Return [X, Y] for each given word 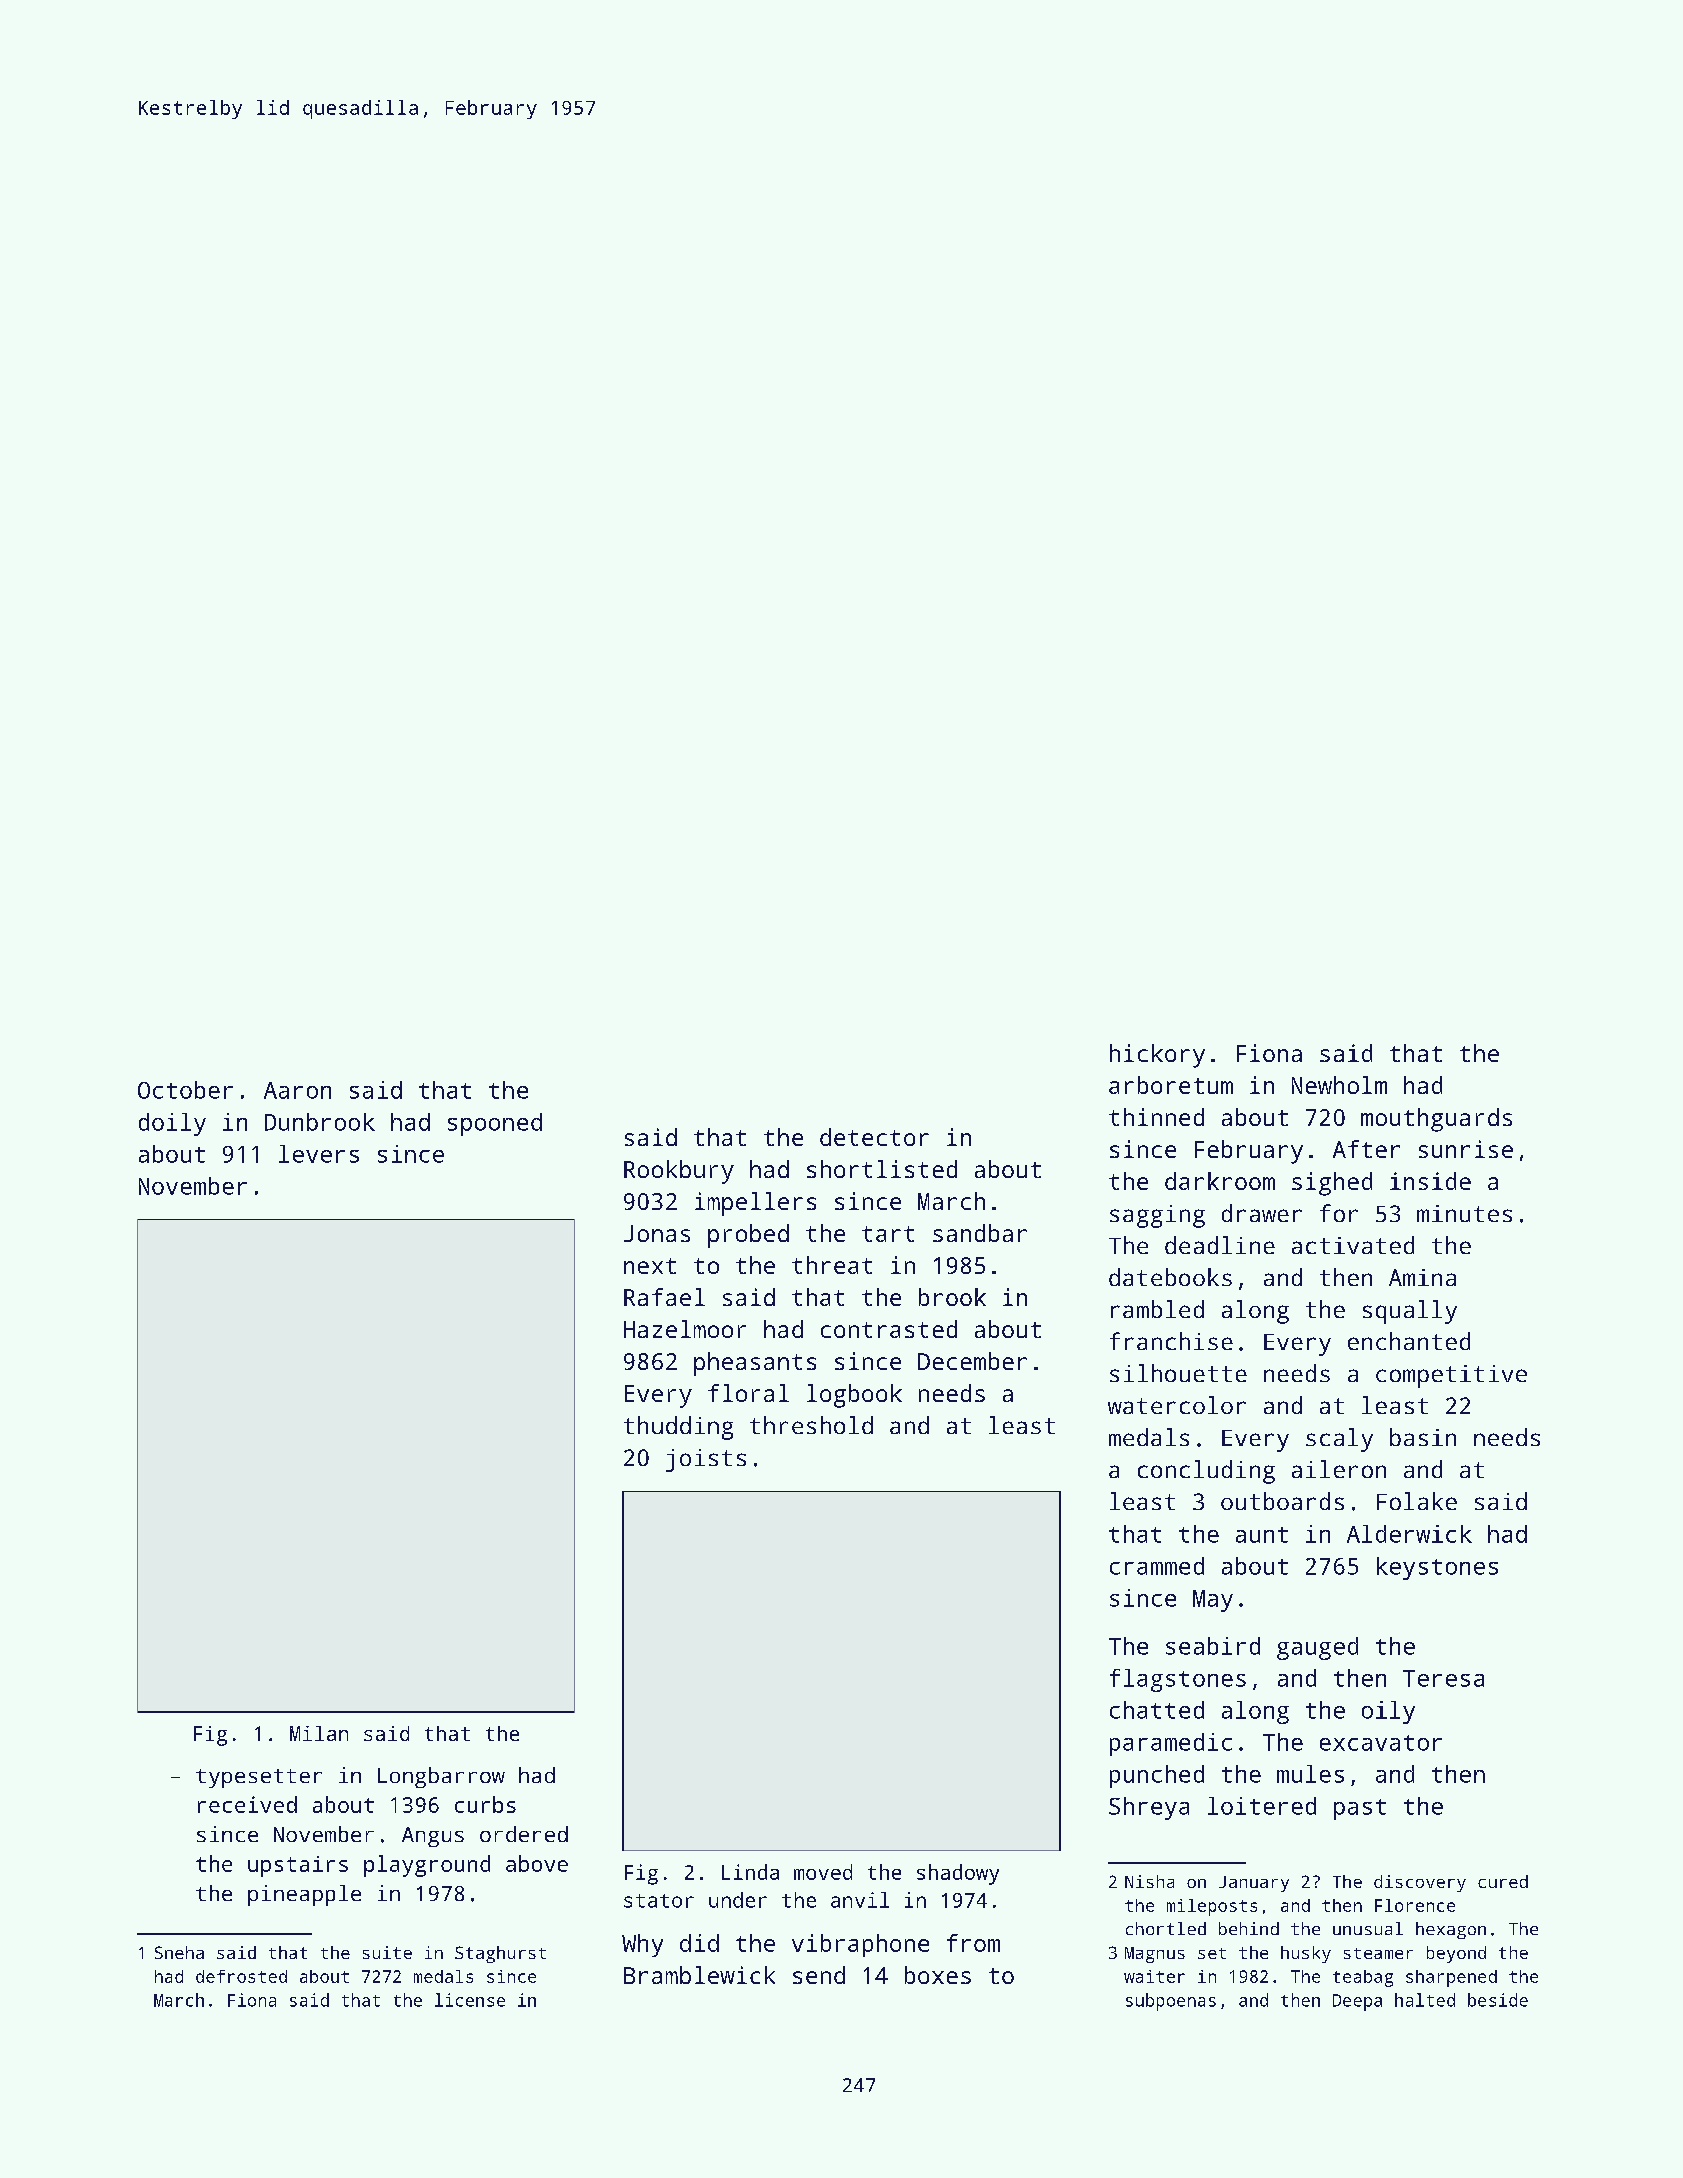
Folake [1417, 1501]
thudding [678, 1428]
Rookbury [679, 1172]
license [470, 2000]
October [185, 1090]
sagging [1157, 1216]
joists [706, 1460]
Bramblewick [699, 1975]
